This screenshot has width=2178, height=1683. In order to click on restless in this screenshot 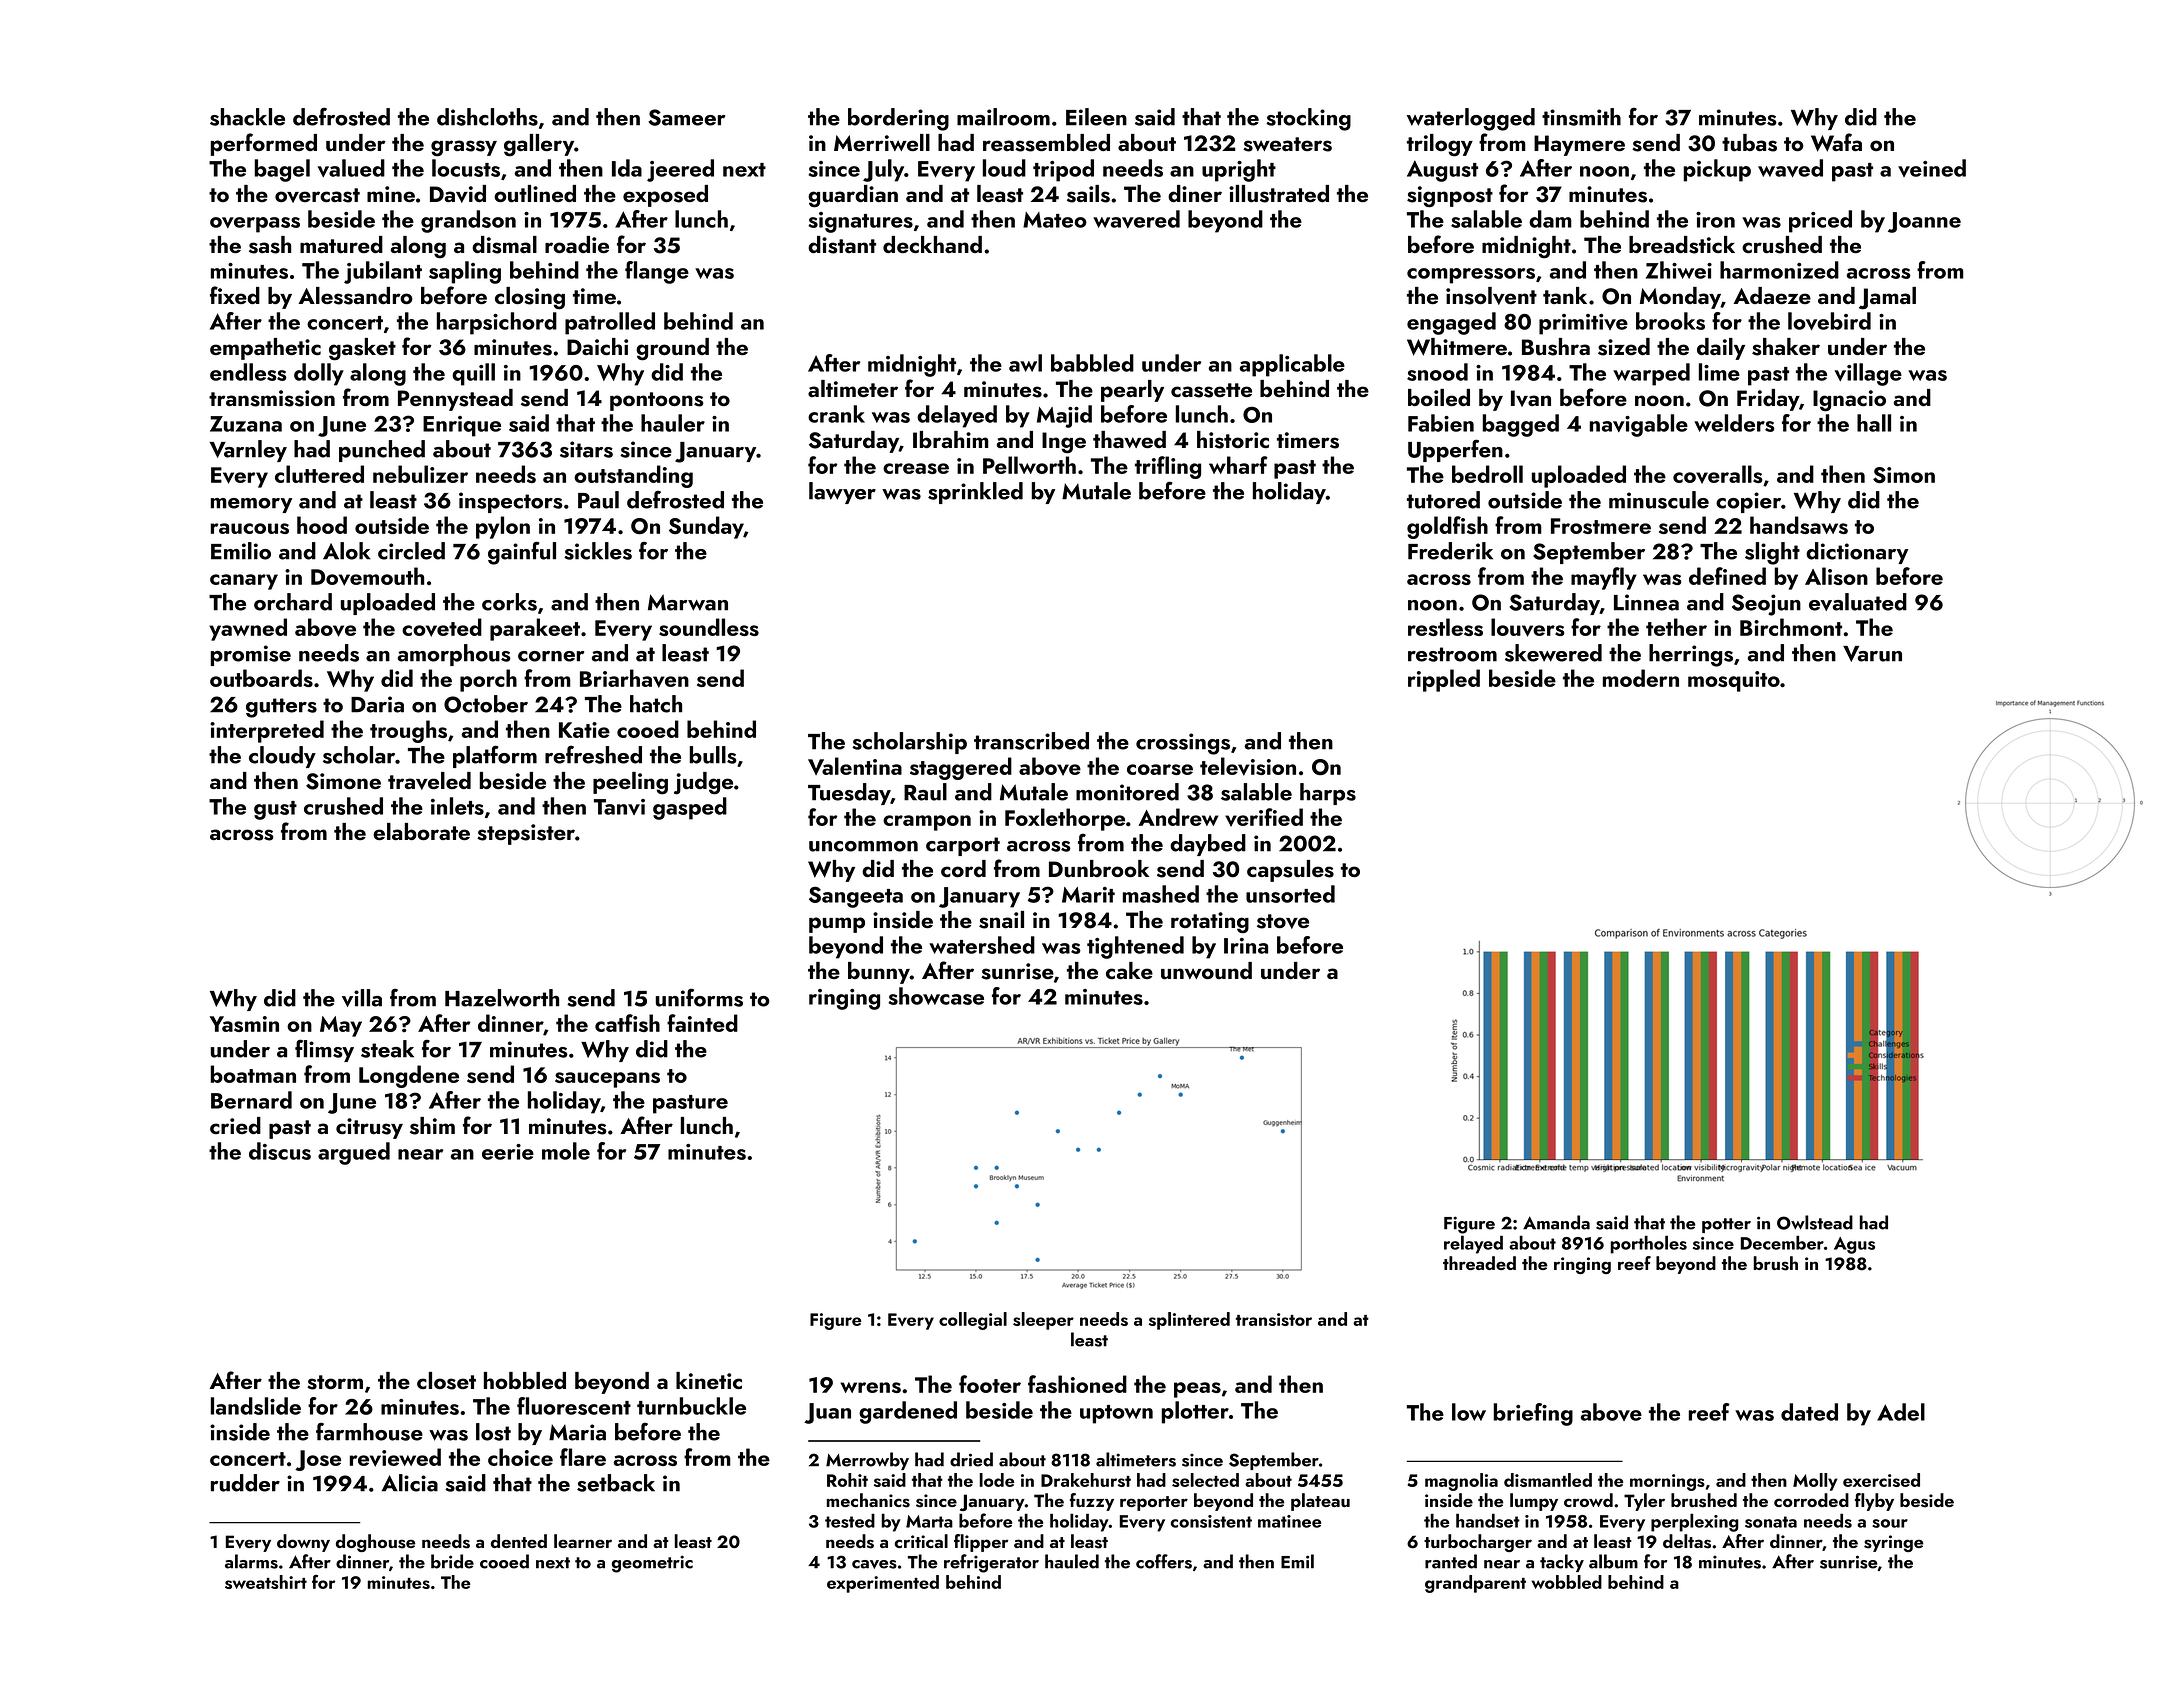, I will do `click(1445, 627)`.
